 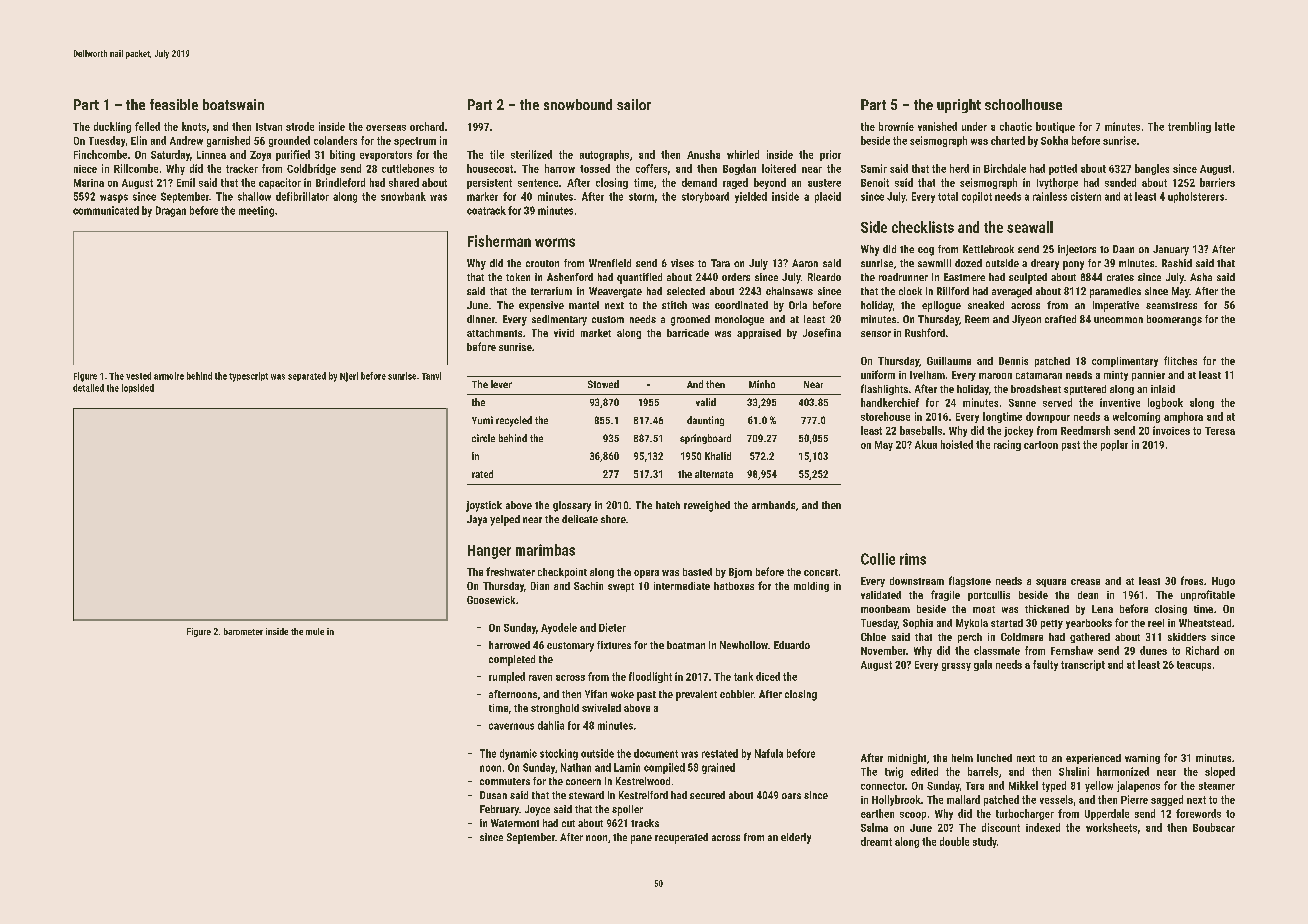 What do you see at coordinates (1214, 827) in the screenshot?
I see `Boubacar` at bounding box center [1214, 827].
